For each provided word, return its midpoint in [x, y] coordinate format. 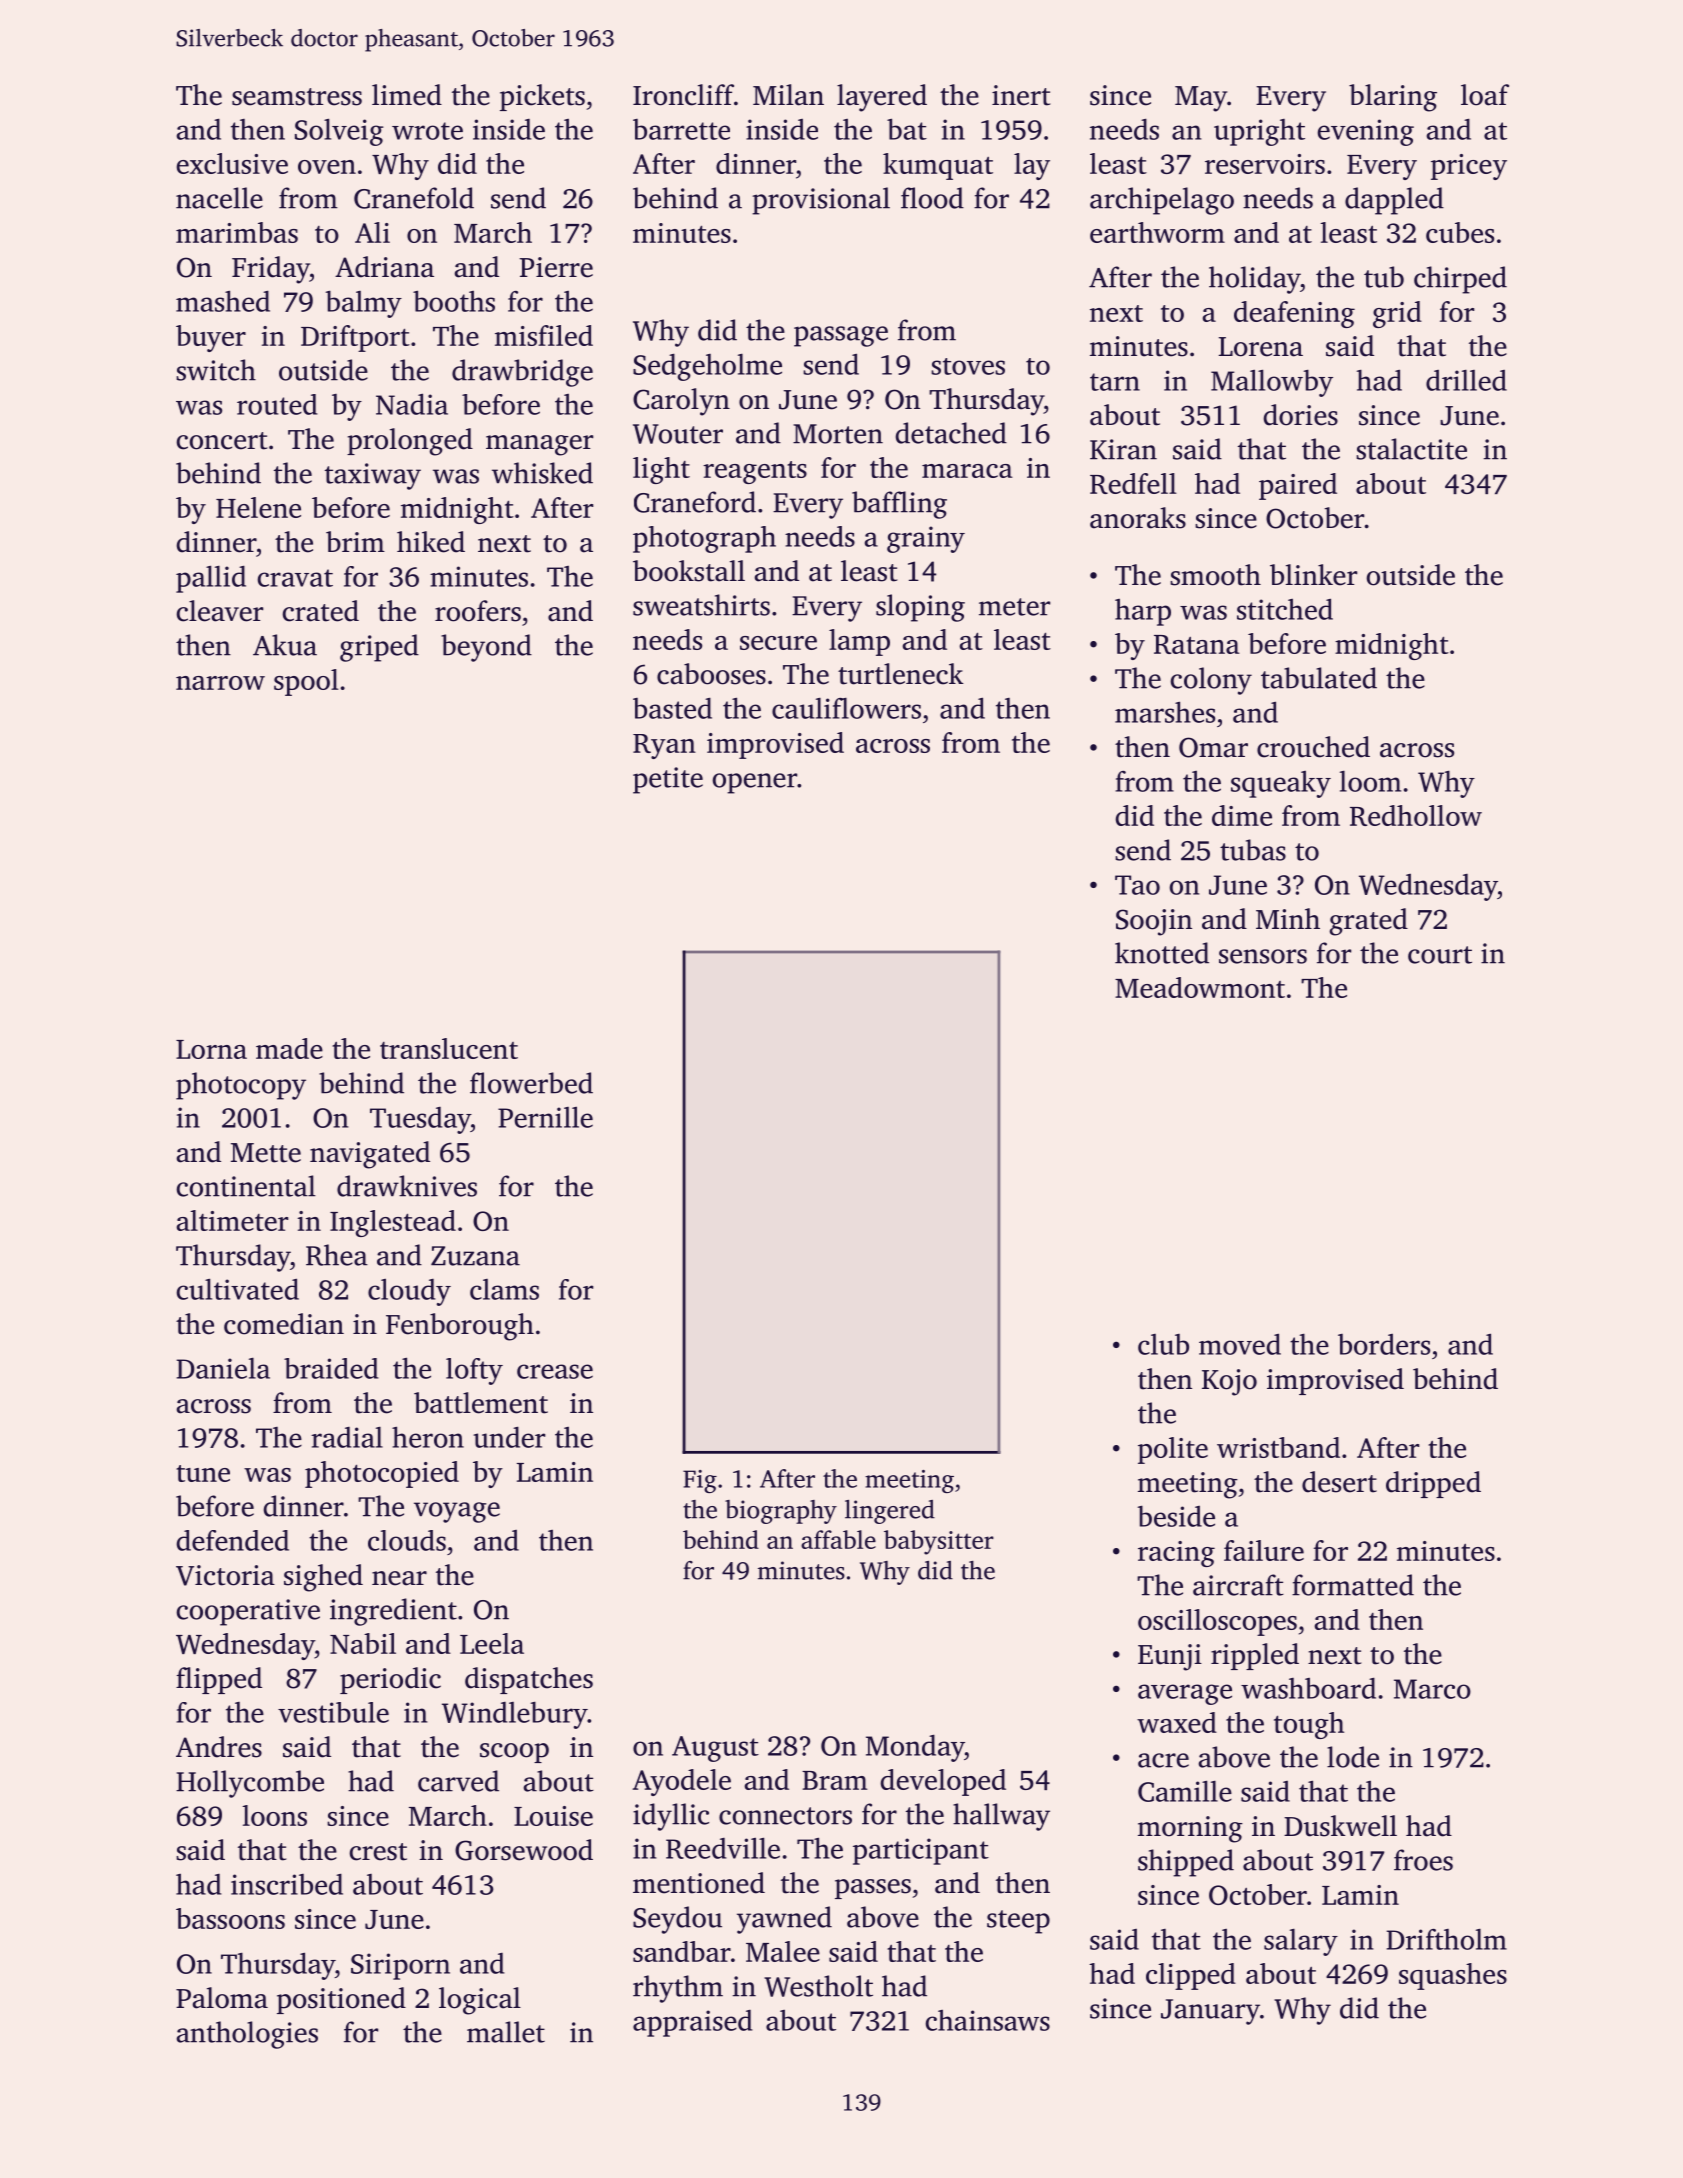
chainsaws [988, 2020]
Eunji [1170, 1657]
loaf [1485, 95]
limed [407, 95]
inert [1021, 95]
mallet [506, 2032]
